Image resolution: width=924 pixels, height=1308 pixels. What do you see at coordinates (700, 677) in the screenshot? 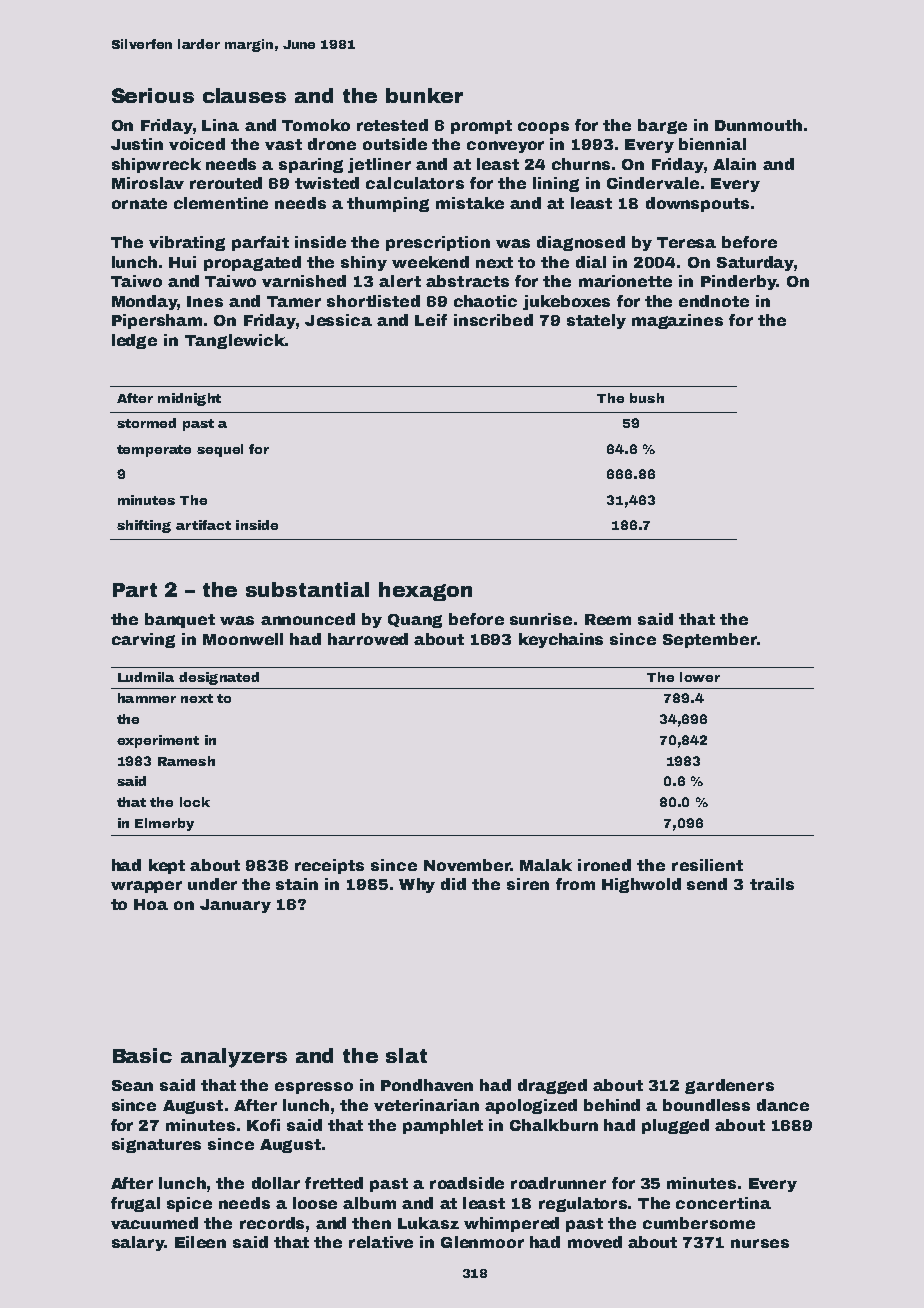
I see `lower` at bounding box center [700, 677].
